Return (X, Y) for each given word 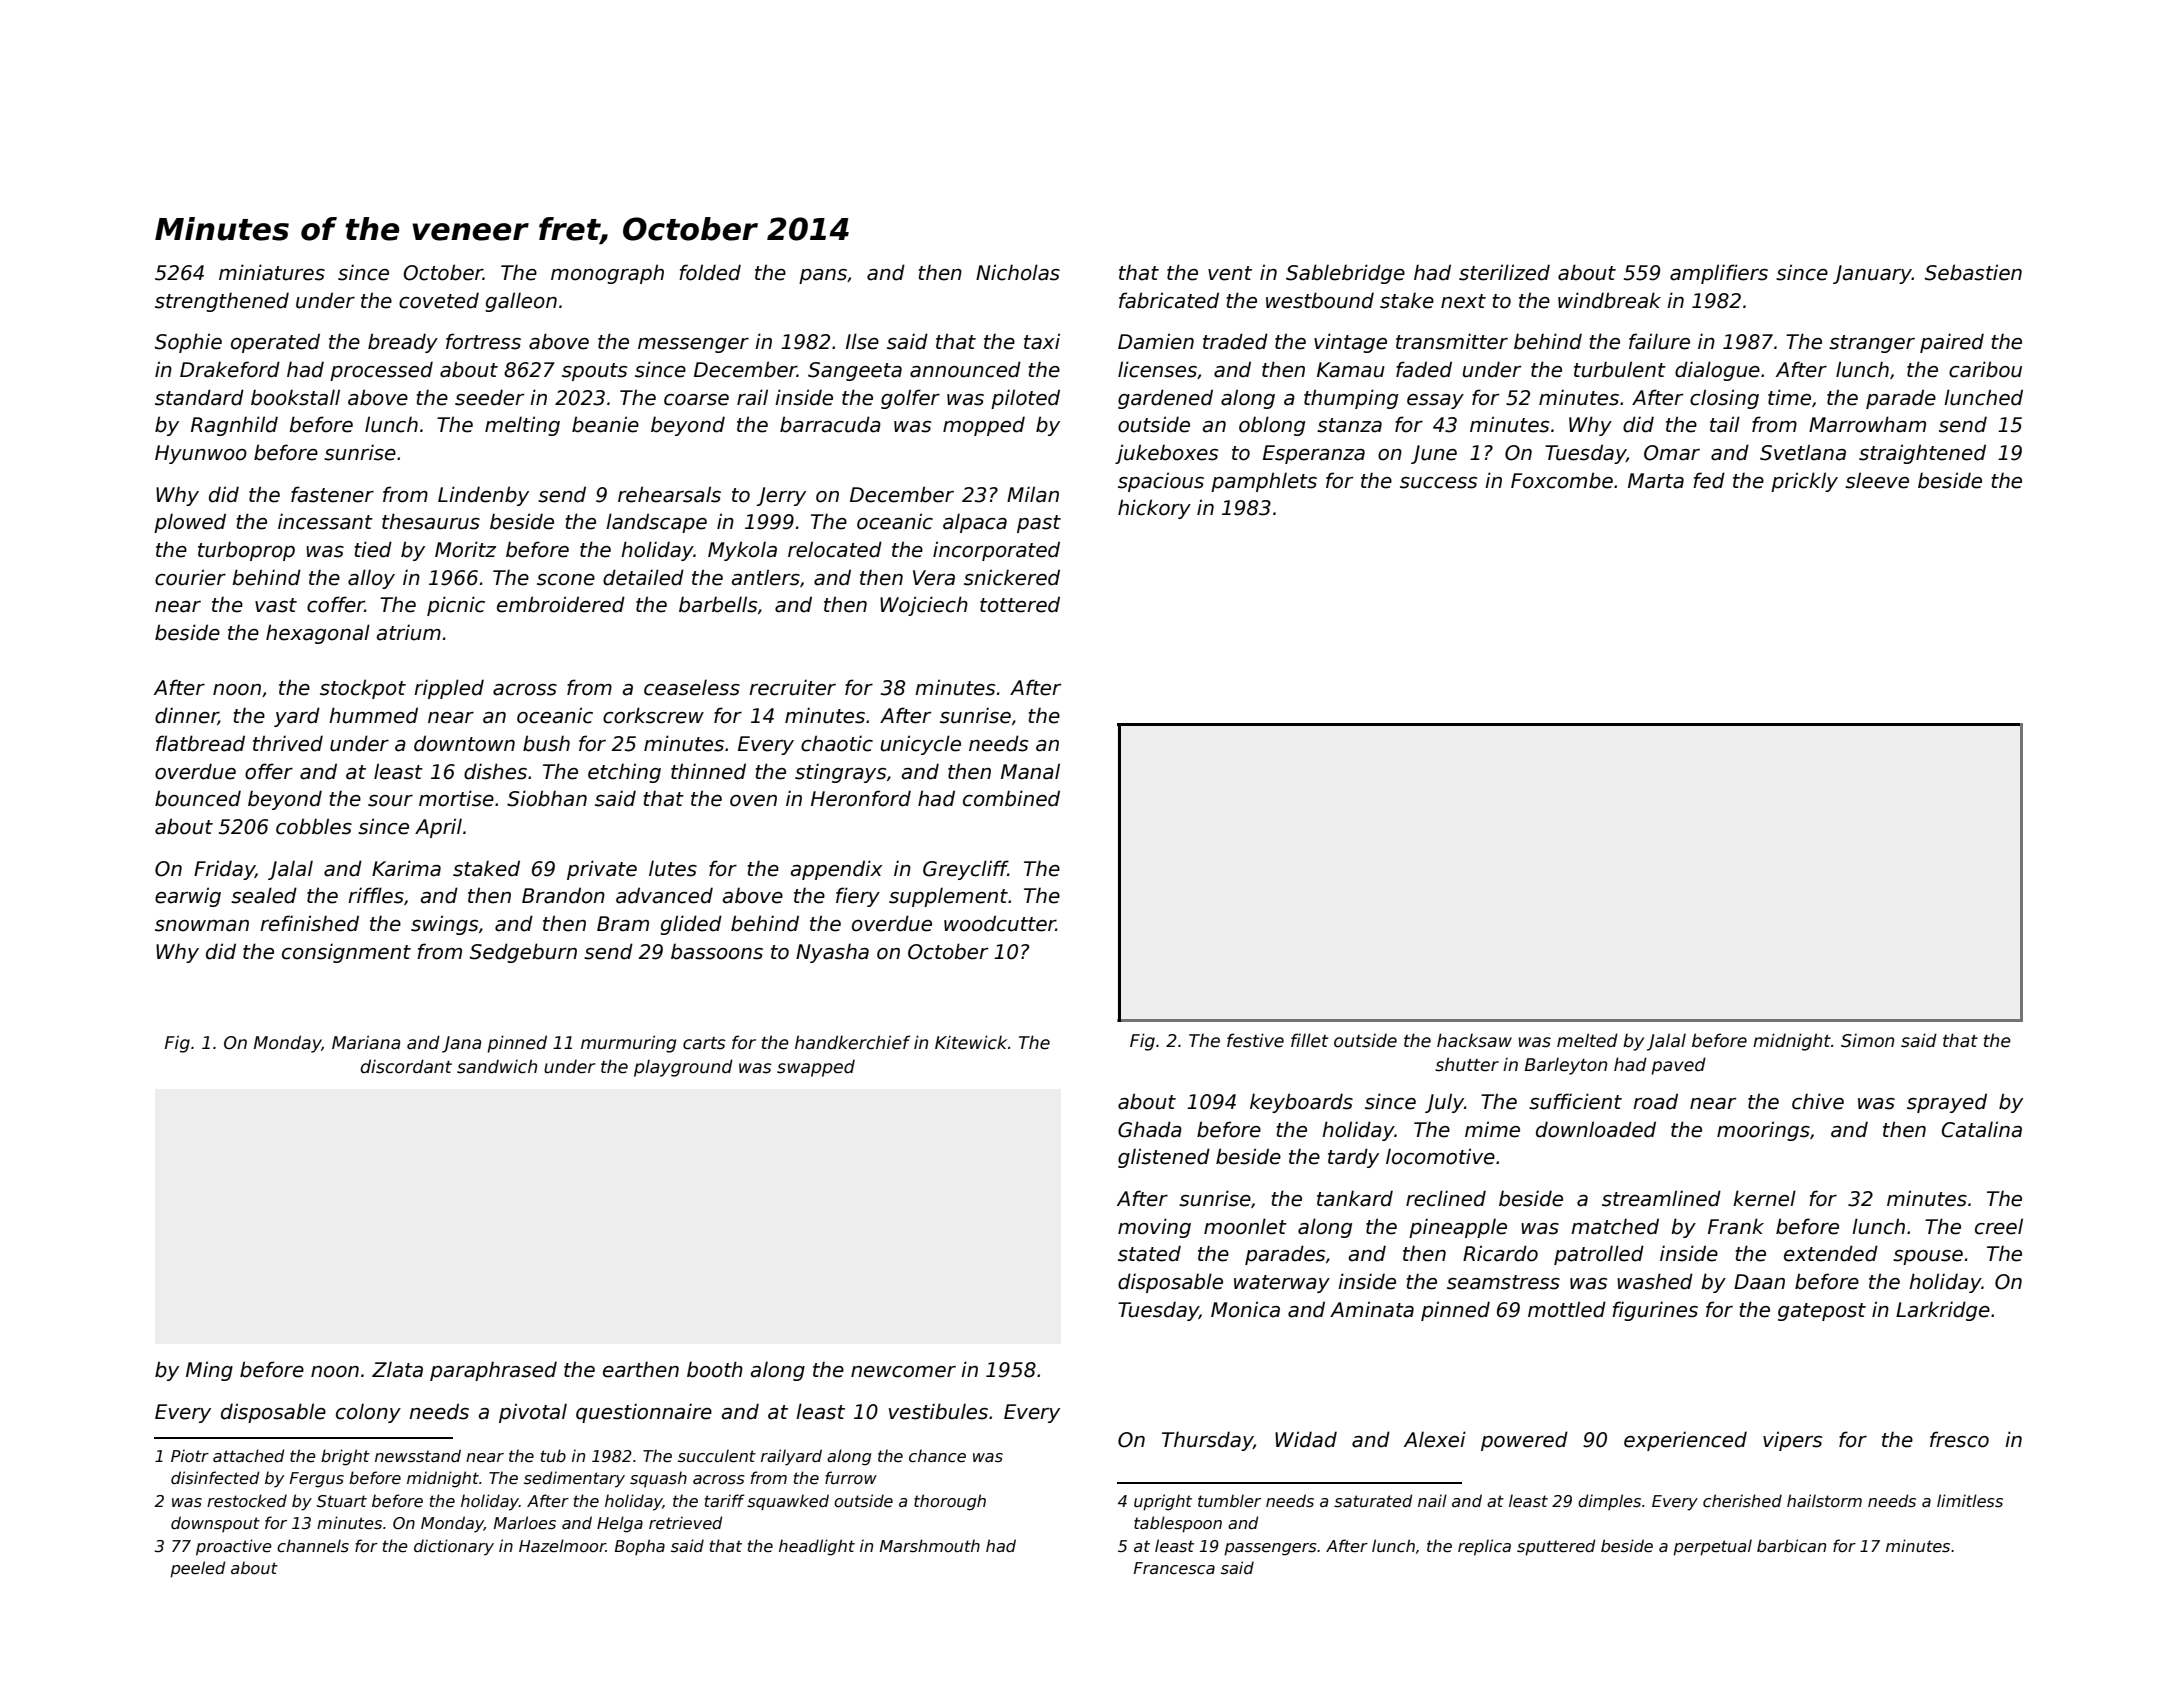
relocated (835, 549)
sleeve (1877, 480)
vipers (1792, 1441)
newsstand (418, 1456)
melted (1587, 1040)
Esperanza (1314, 454)
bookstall (295, 397)
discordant (406, 1066)
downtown (464, 743)
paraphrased (493, 1371)
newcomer (903, 1372)
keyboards (1301, 1103)
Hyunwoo (201, 454)
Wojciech (924, 606)
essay (1435, 401)
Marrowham (1867, 424)
